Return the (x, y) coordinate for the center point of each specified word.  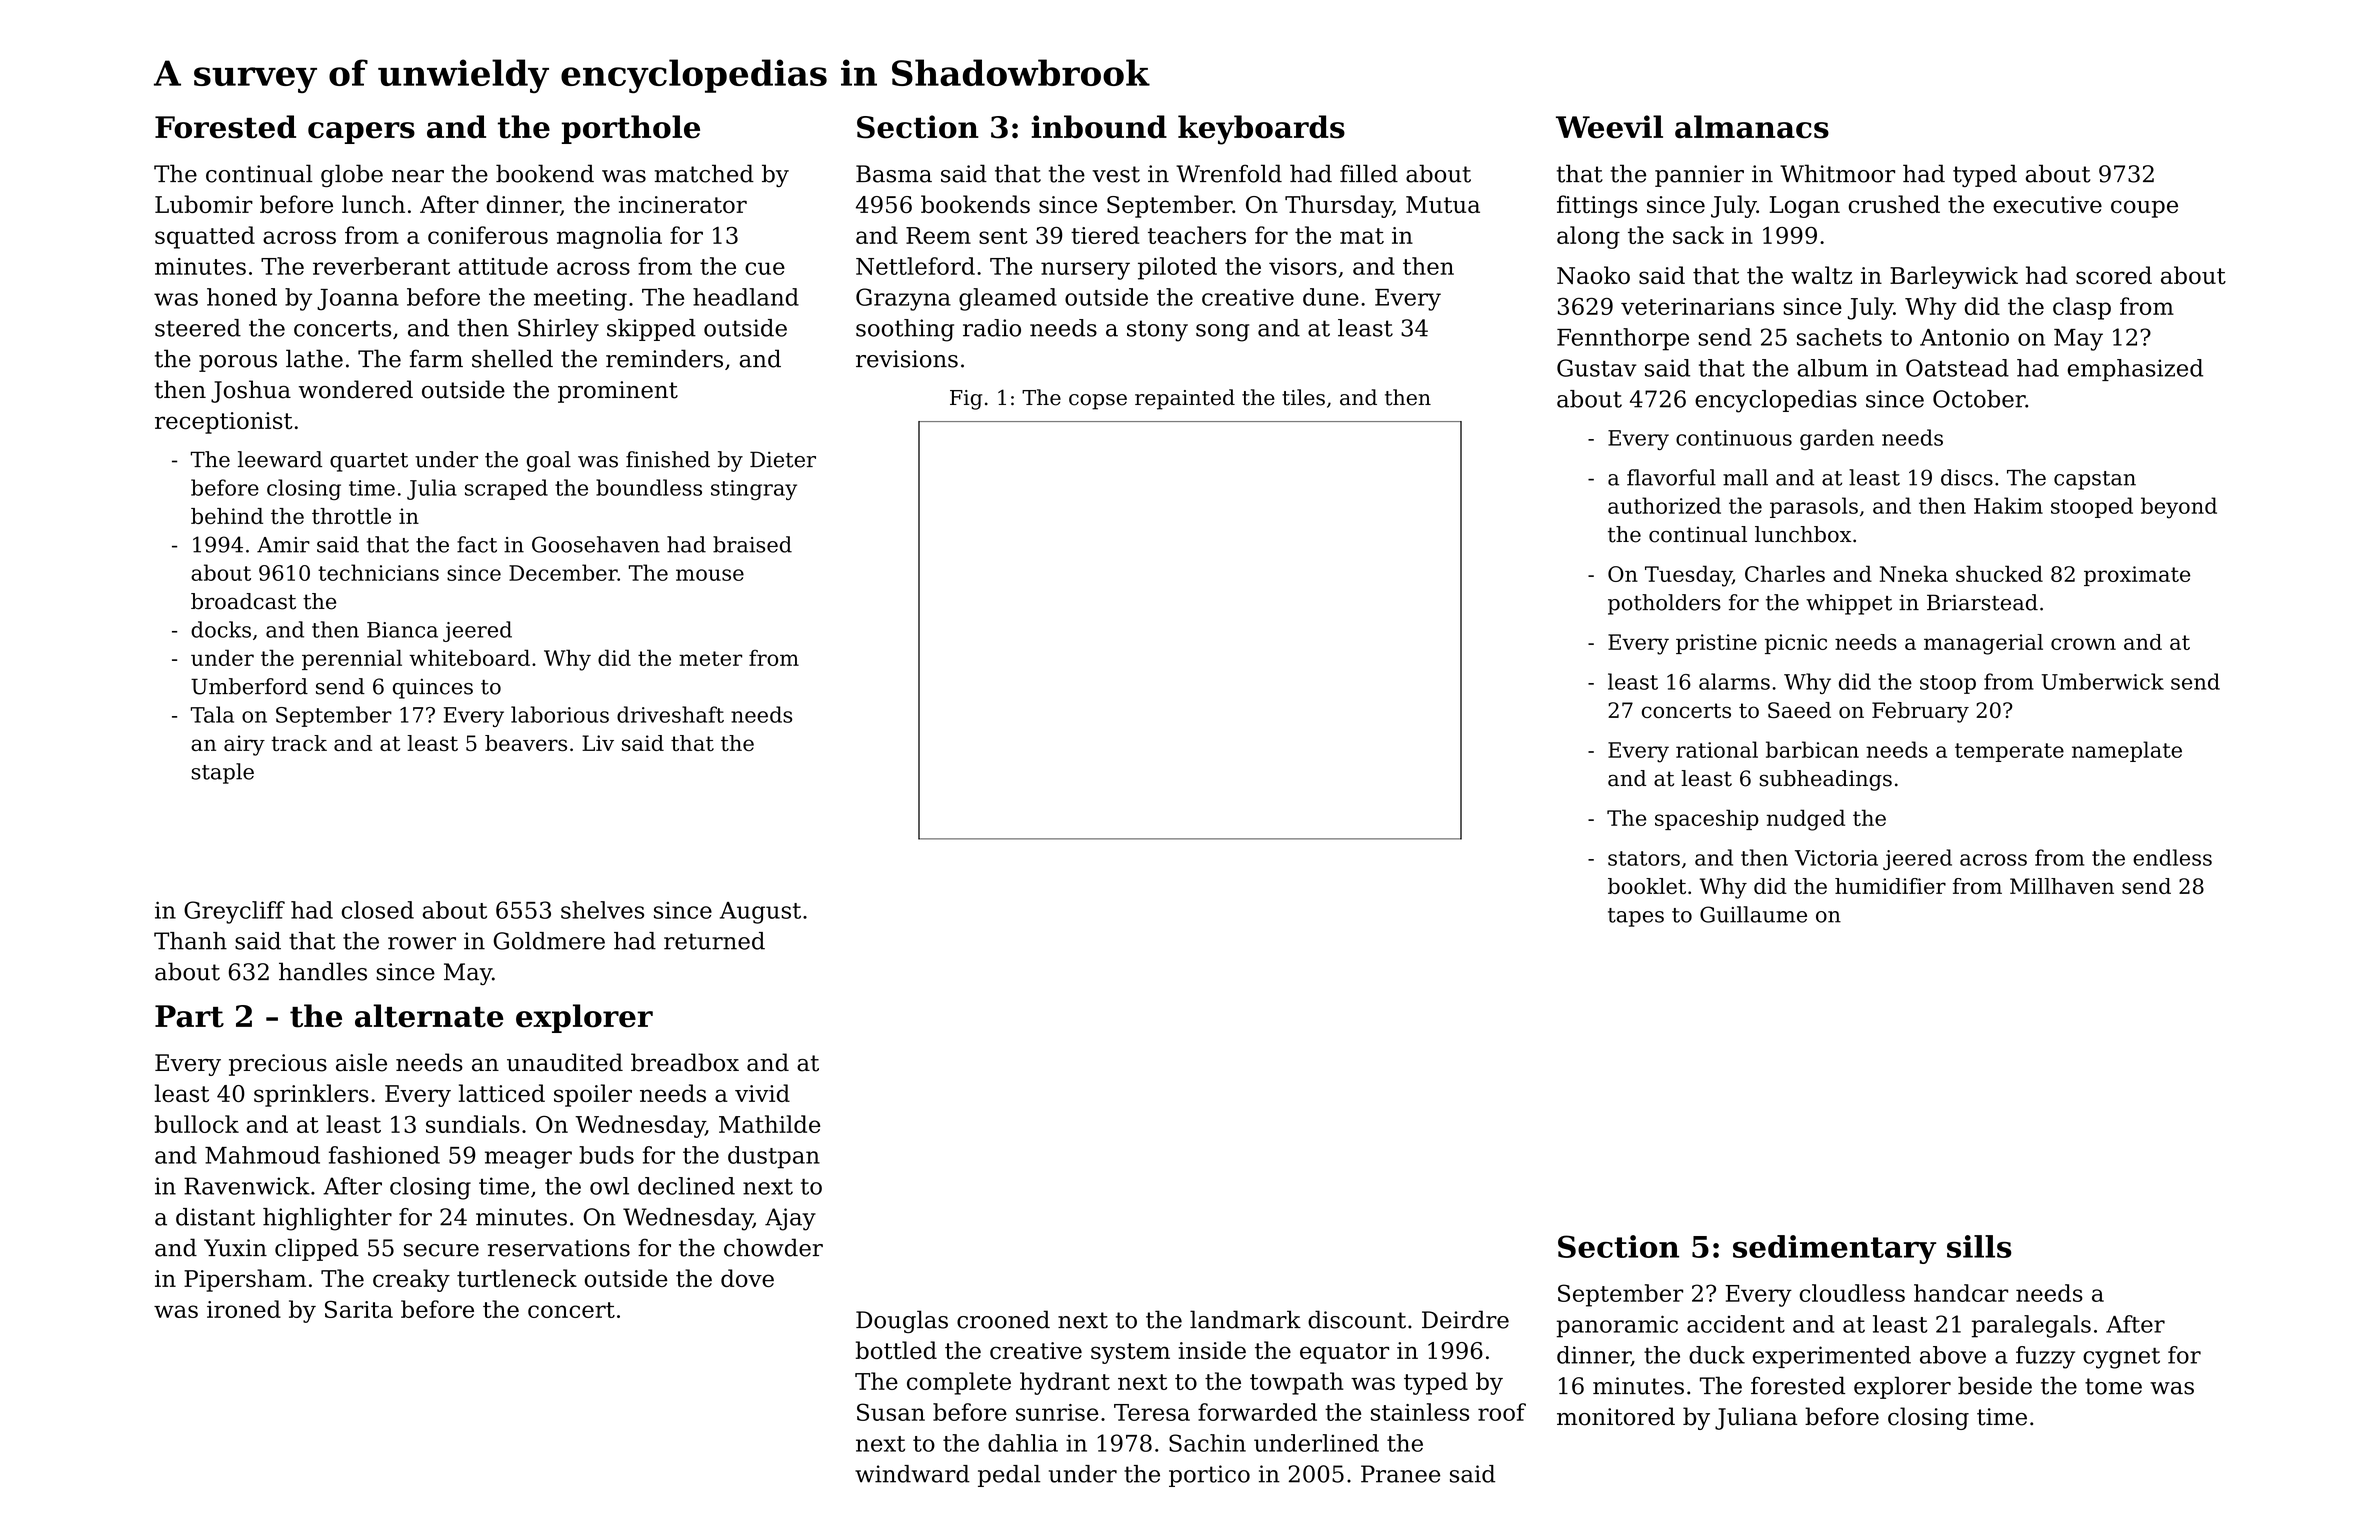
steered (198, 328)
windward (912, 1474)
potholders (1664, 604)
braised (752, 544)
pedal (1009, 1476)
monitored (1616, 1416)
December (563, 572)
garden (1837, 439)
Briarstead (1982, 602)
